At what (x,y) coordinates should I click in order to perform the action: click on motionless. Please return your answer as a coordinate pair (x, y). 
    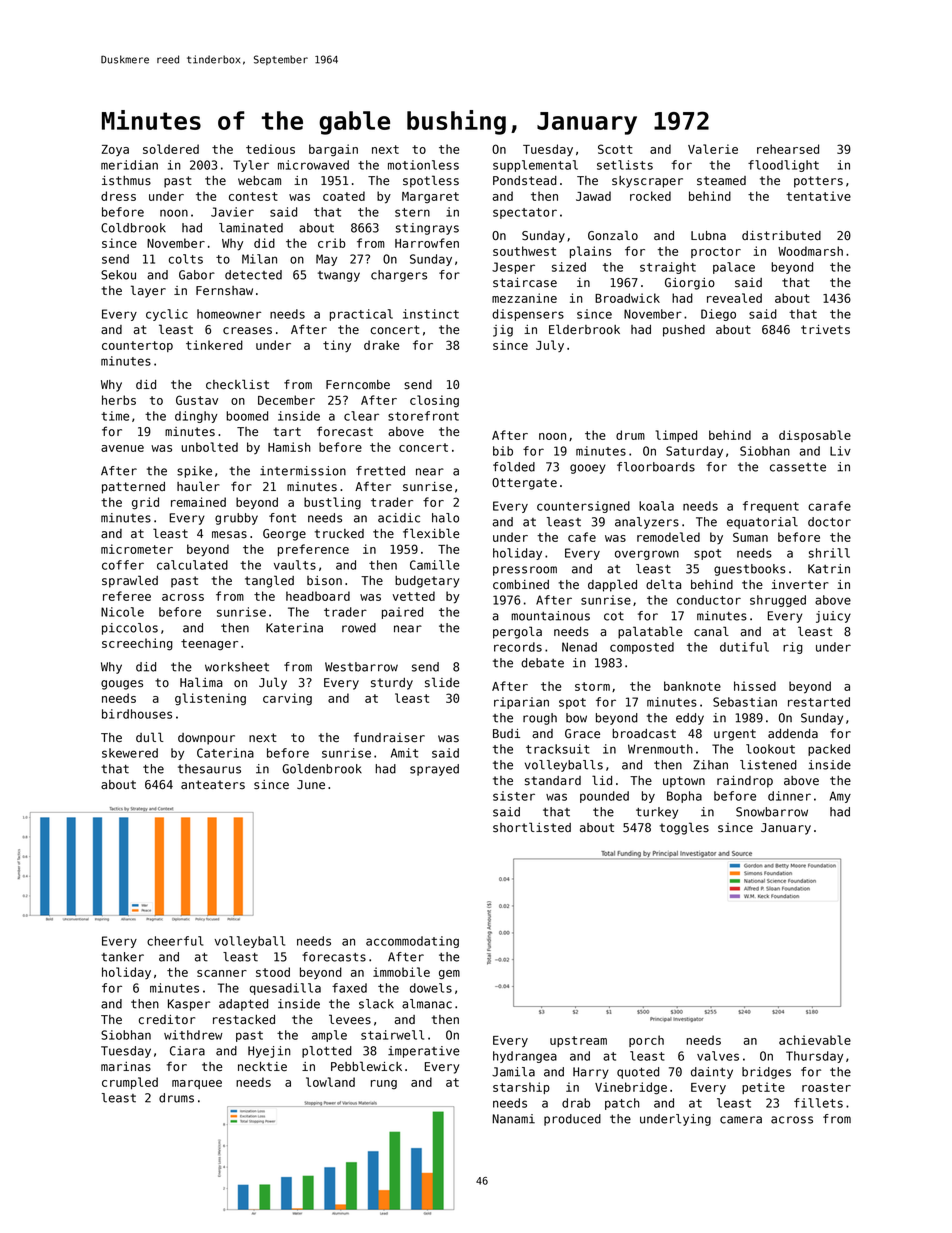
    Looking at the image, I should click on (423, 165).
